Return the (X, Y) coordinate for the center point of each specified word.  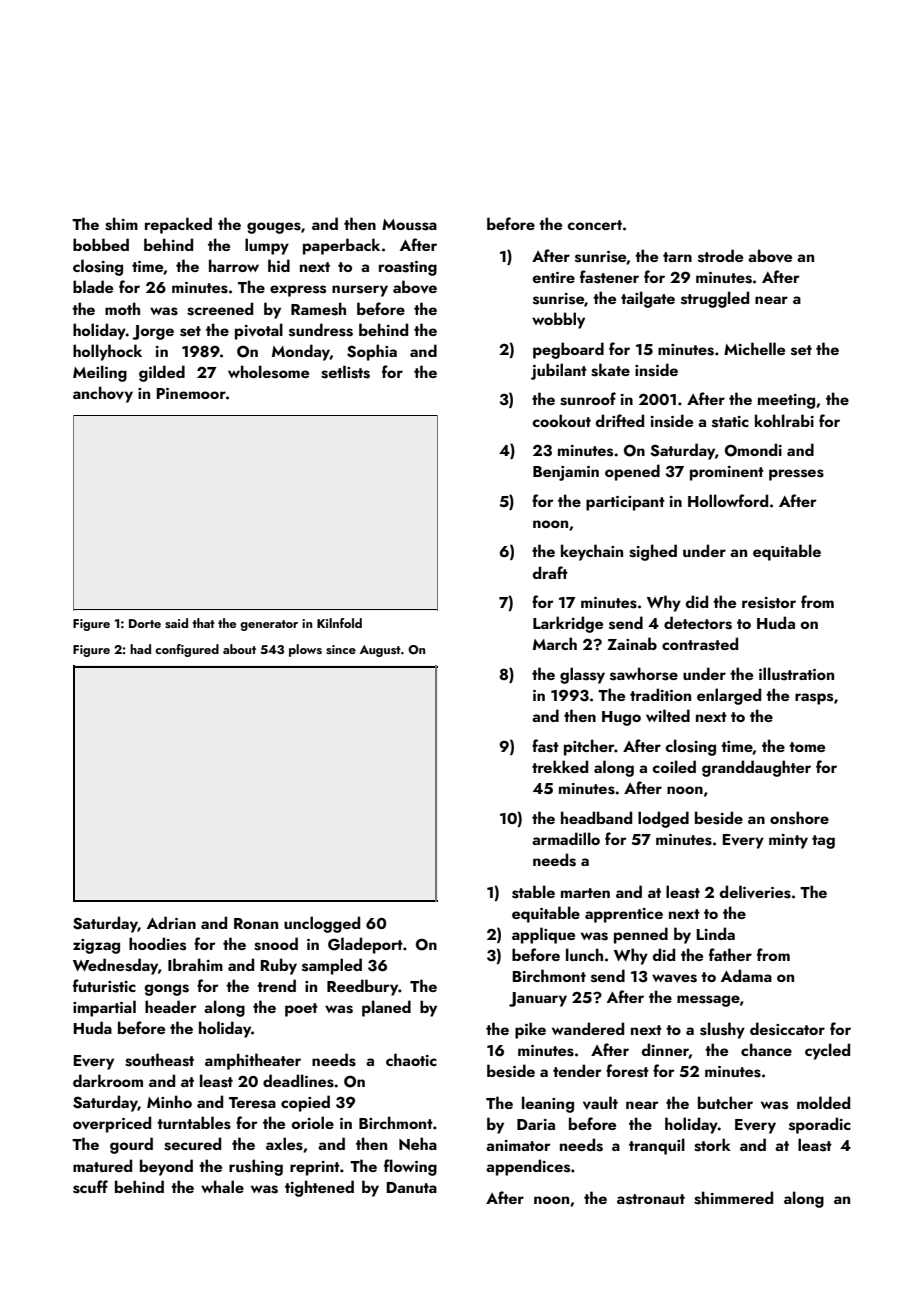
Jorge (153, 332)
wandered (588, 1028)
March (555, 643)
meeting (786, 401)
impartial (104, 1008)
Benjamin (566, 473)
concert (594, 225)
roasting (408, 268)
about (239, 649)
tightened (319, 1188)
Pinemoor (191, 393)
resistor (769, 603)
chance (766, 1049)
